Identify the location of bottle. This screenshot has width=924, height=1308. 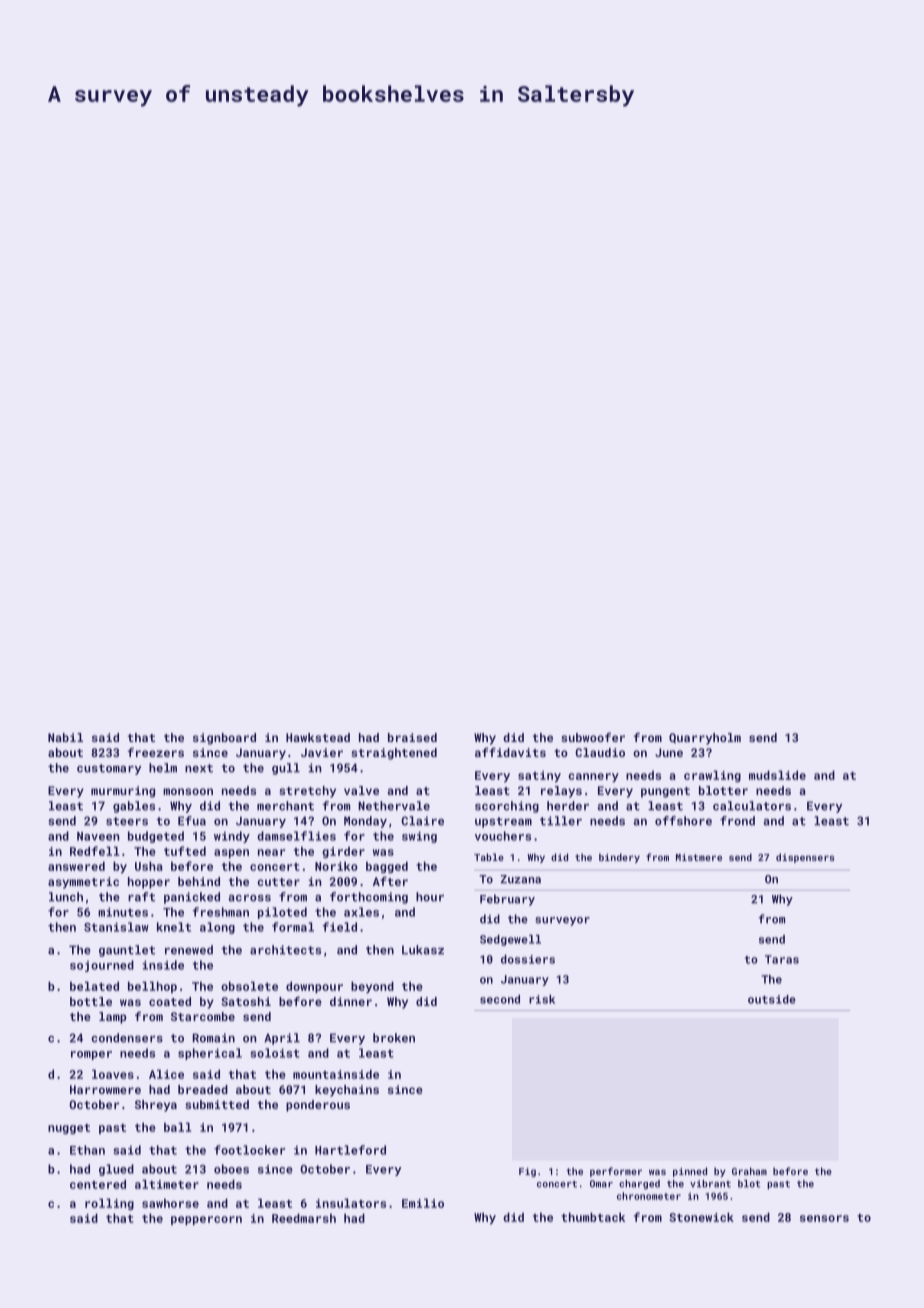
(91, 1001).
